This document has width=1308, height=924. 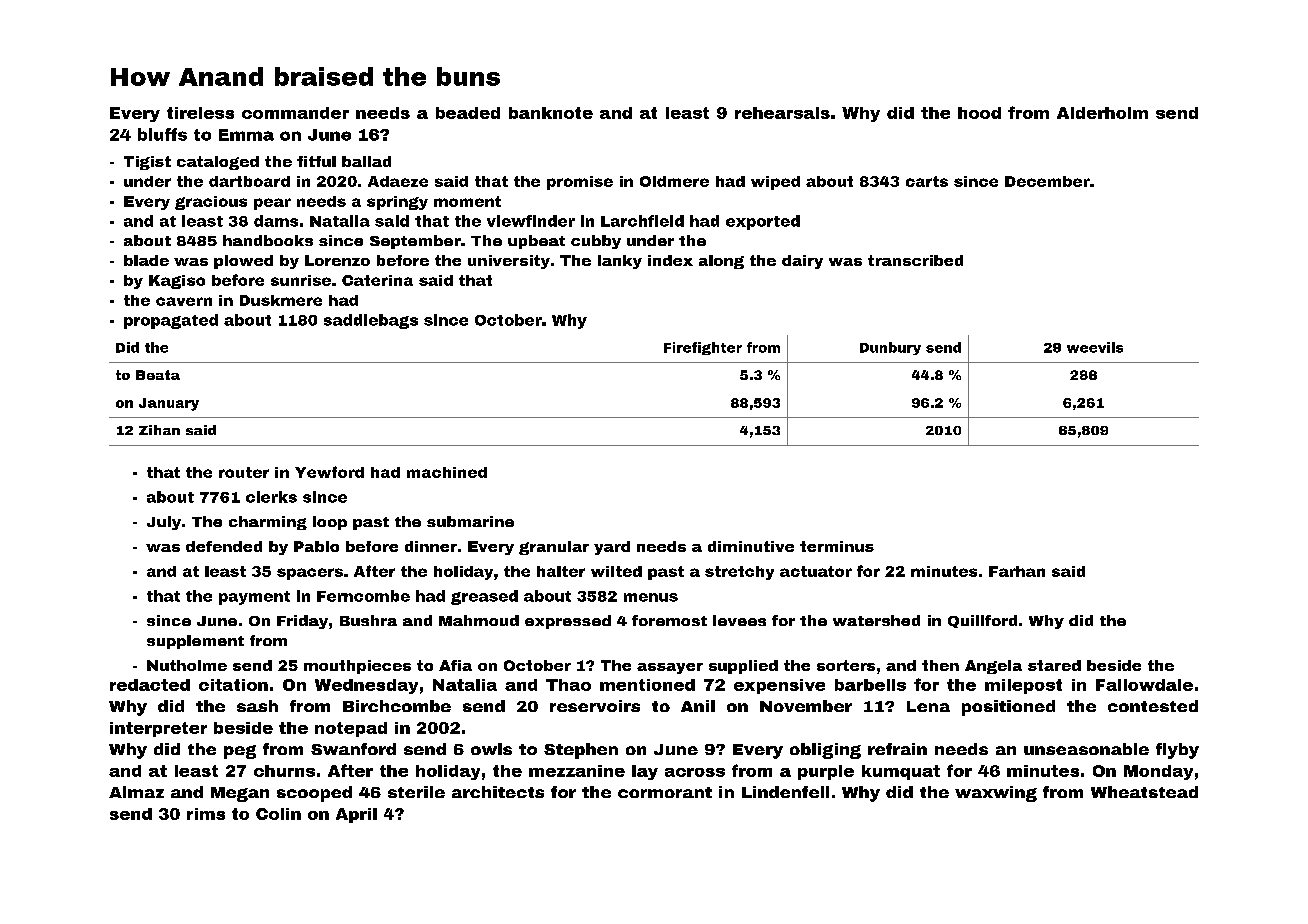 What do you see at coordinates (1017, 571) in the document?
I see `Farhan` at bounding box center [1017, 571].
